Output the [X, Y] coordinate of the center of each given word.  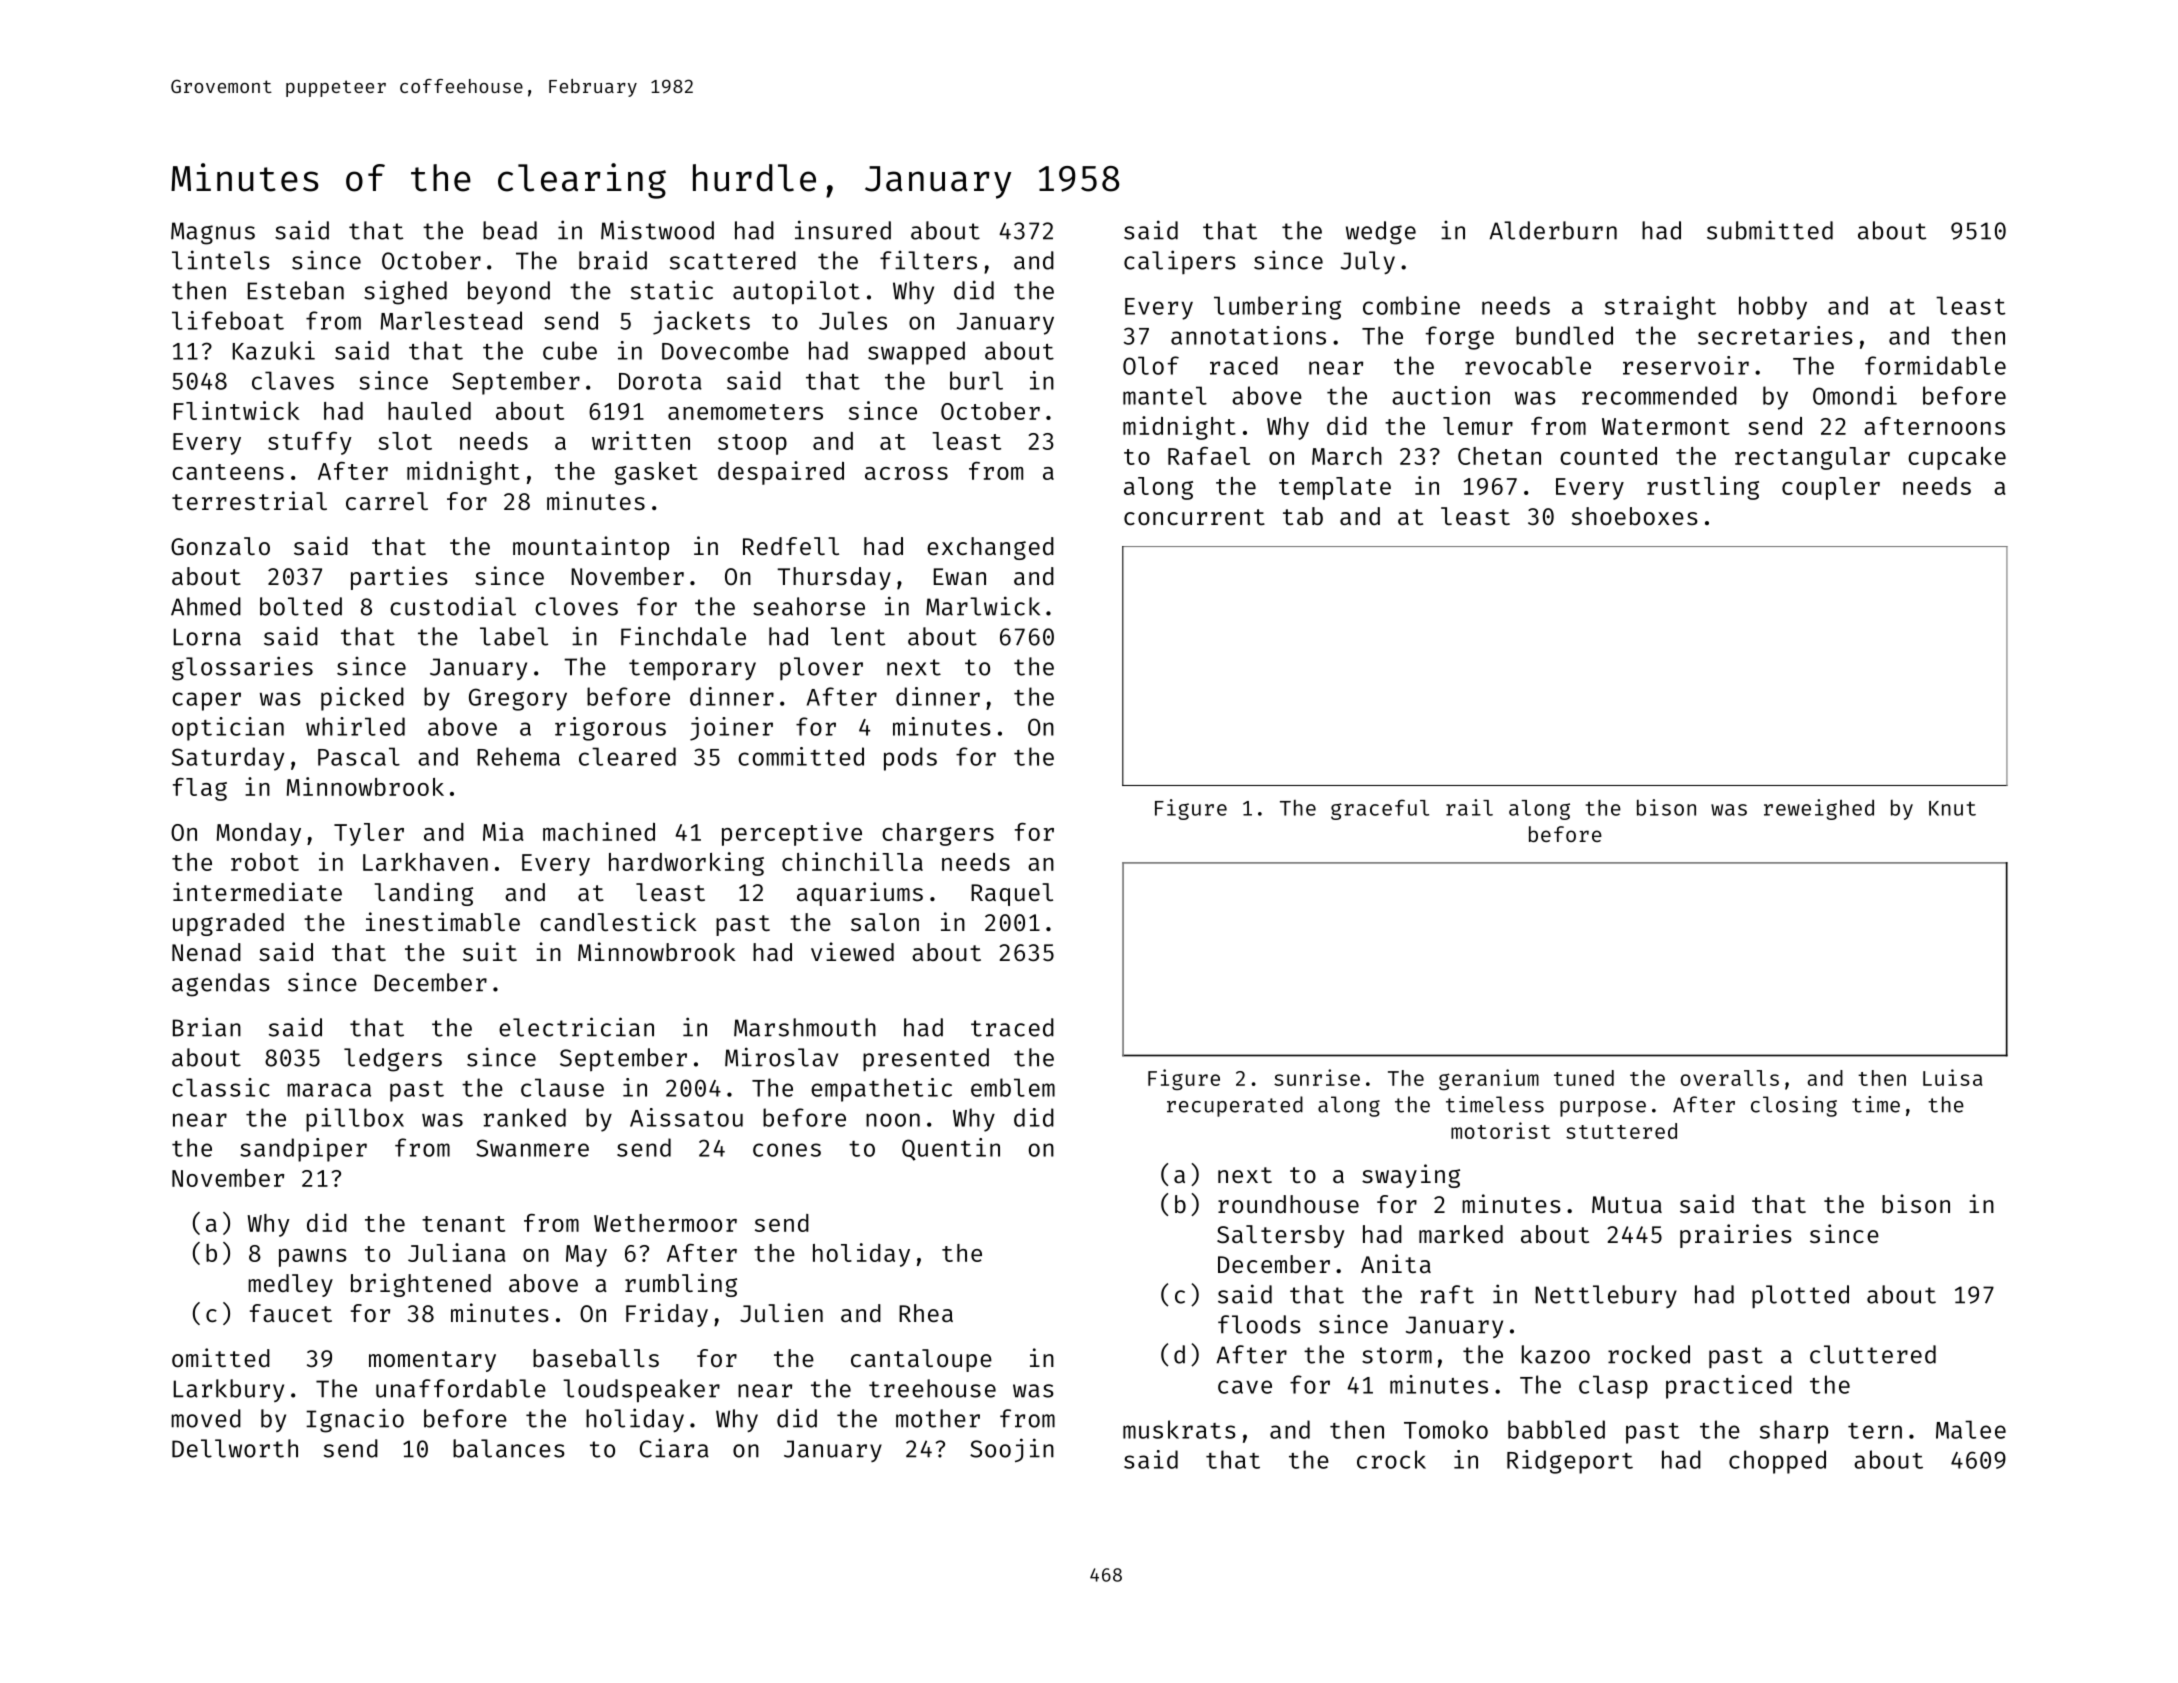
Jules [853, 320]
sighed [405, 293]
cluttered [1873, 1354]
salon [885, 922]
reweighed [1819, 809]
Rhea [926, 1313]
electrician [576, 1027]
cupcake [1957, 458]
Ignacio [355, 1420]
